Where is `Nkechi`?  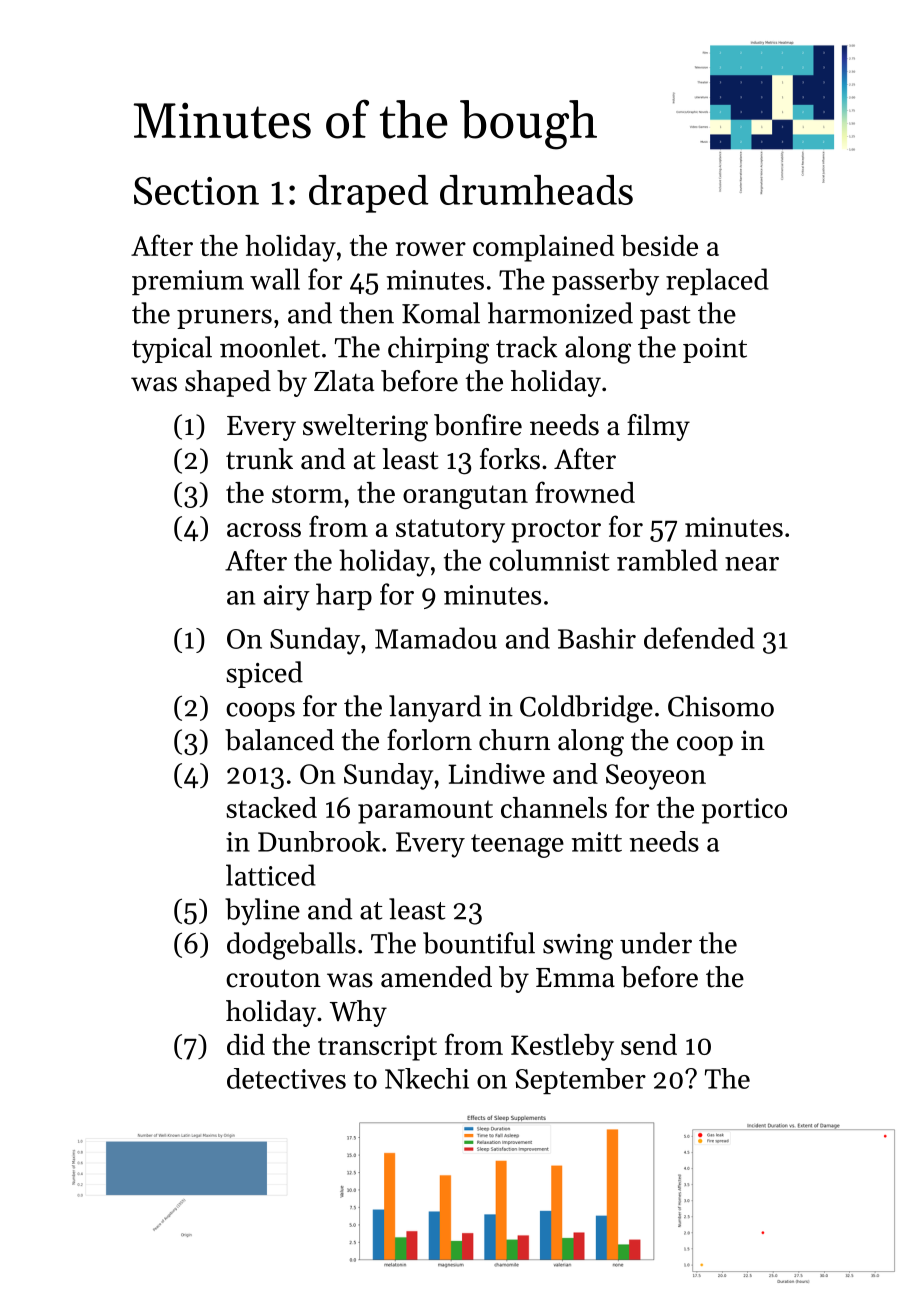 Nkechi is located at coordinates (427, 1078).
